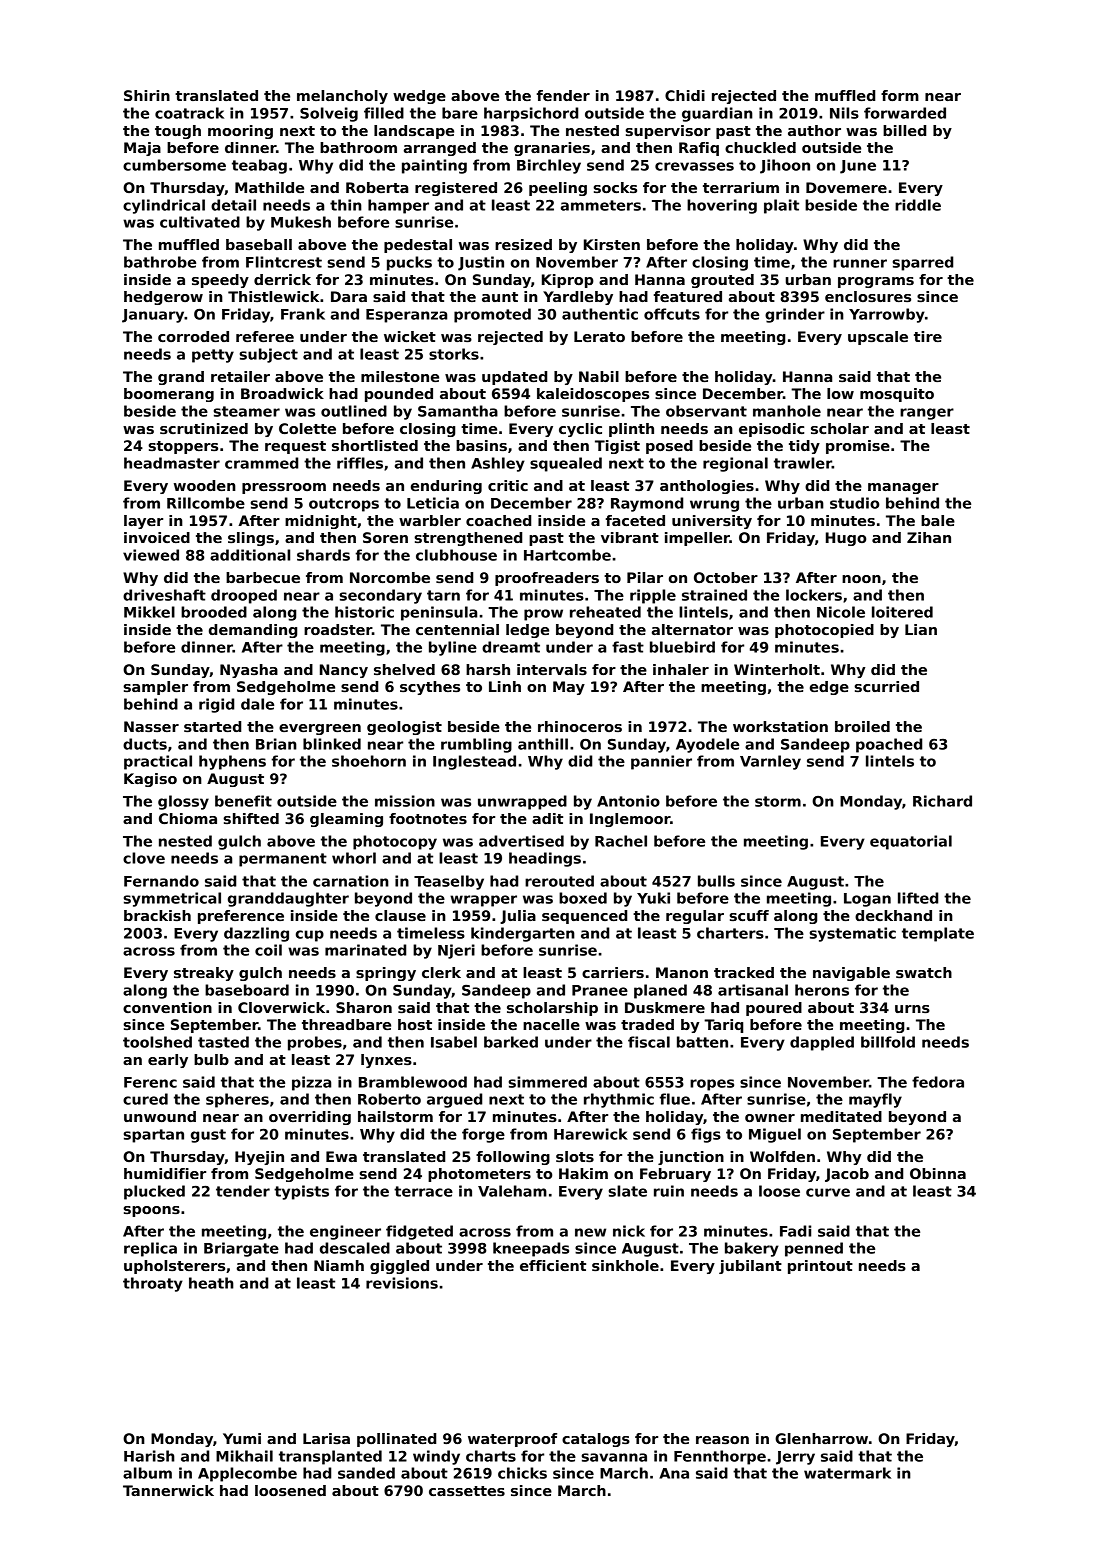 Image resolution: width=1100 pixels, height=1556 pixels. Describe the element at coordinates (844, 113) in the screenshot. I see `Nils` at that location.
